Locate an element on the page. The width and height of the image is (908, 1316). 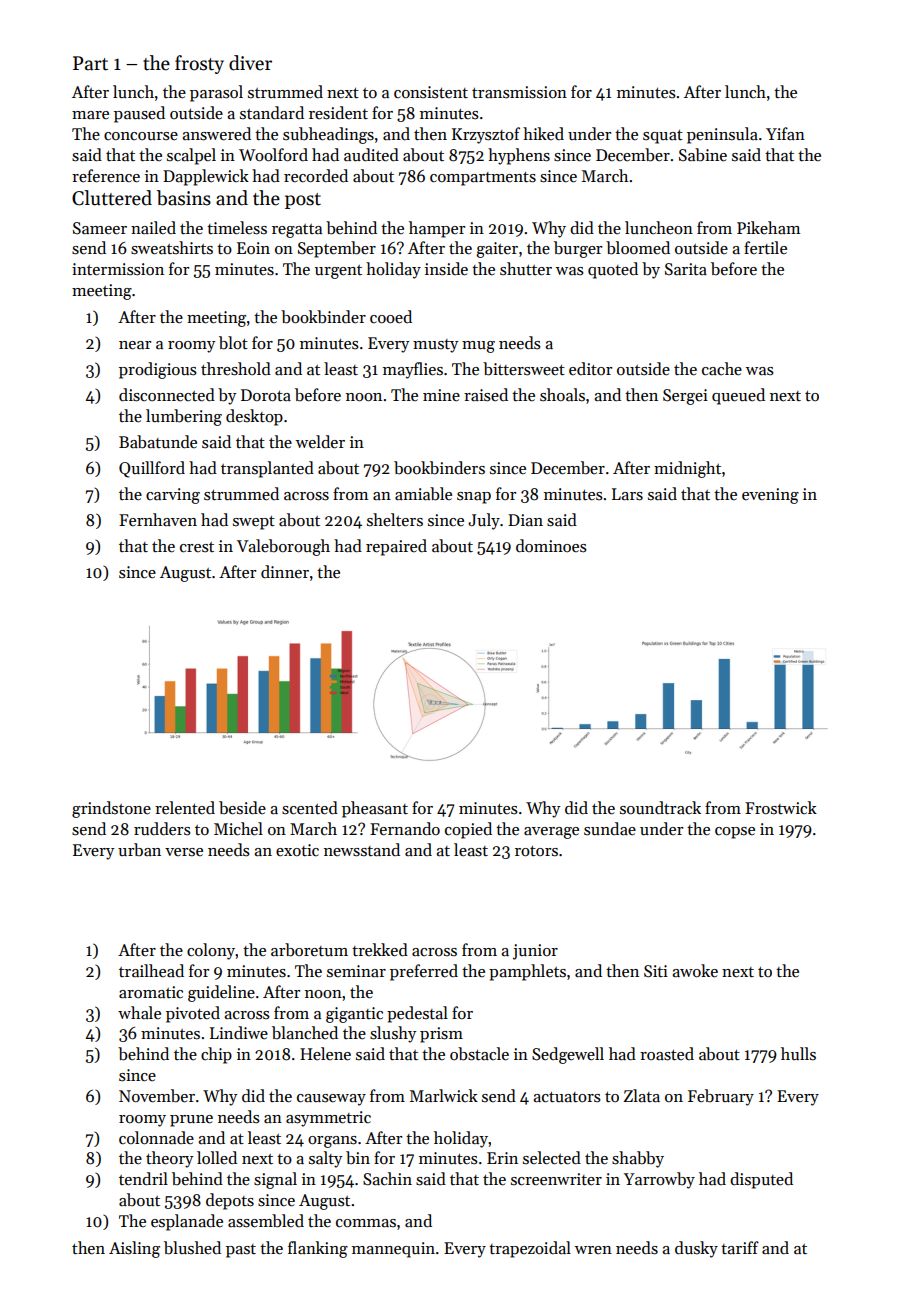
past is located at coordinates (241, 1251).
